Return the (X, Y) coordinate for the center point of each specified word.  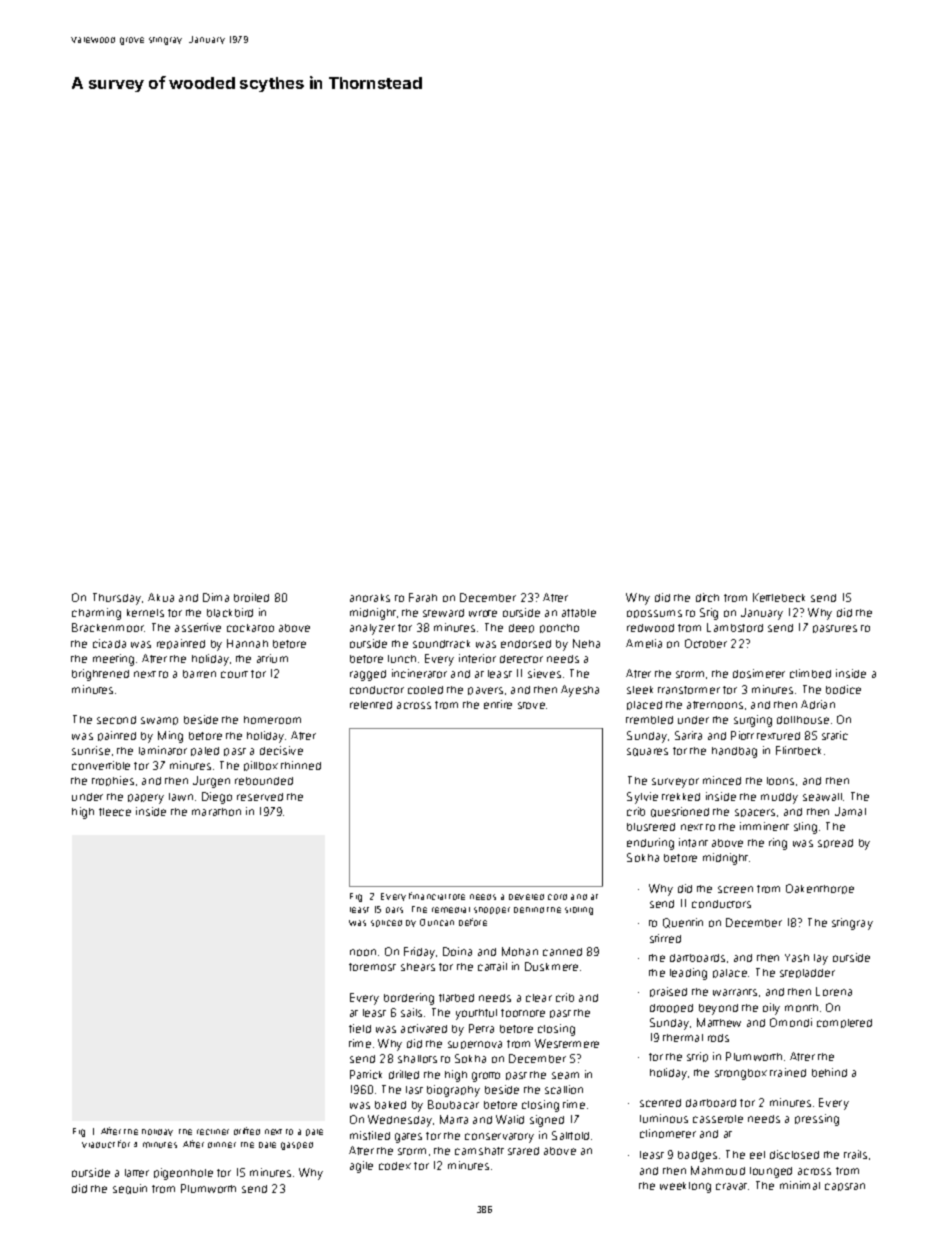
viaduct (98, 1145)
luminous (664, 1118)
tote (457, 897)
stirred (665, 938)
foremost (372, 967)
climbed (810, 673)
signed (547, 1121)
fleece (115, 812)
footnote (523, 1013)
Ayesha (580, 691)
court (234, 674)
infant (693, 842)
